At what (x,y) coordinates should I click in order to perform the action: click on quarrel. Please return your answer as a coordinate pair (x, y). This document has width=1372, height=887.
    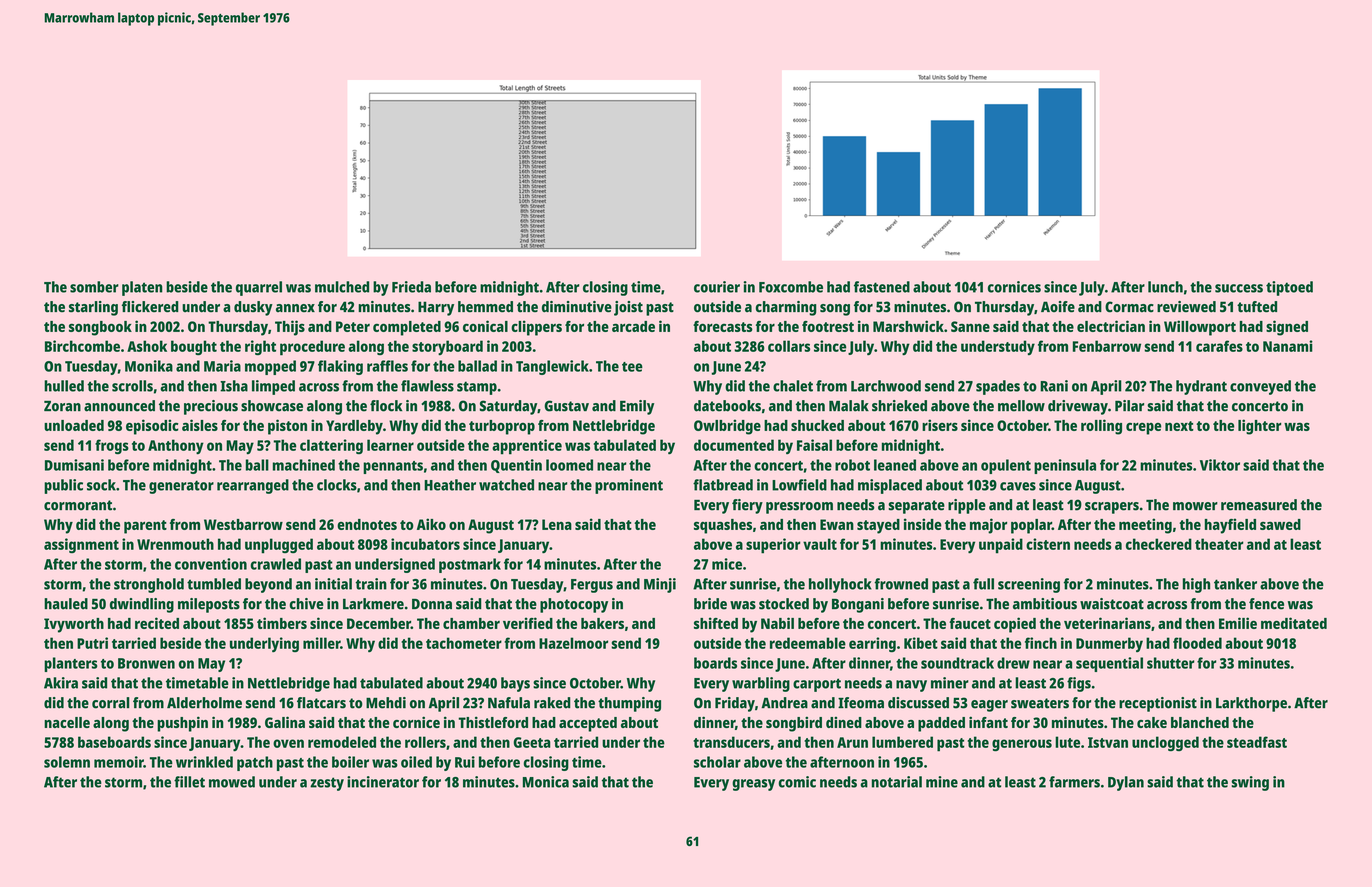
    Looking at the image, I should click on (259, 288).
